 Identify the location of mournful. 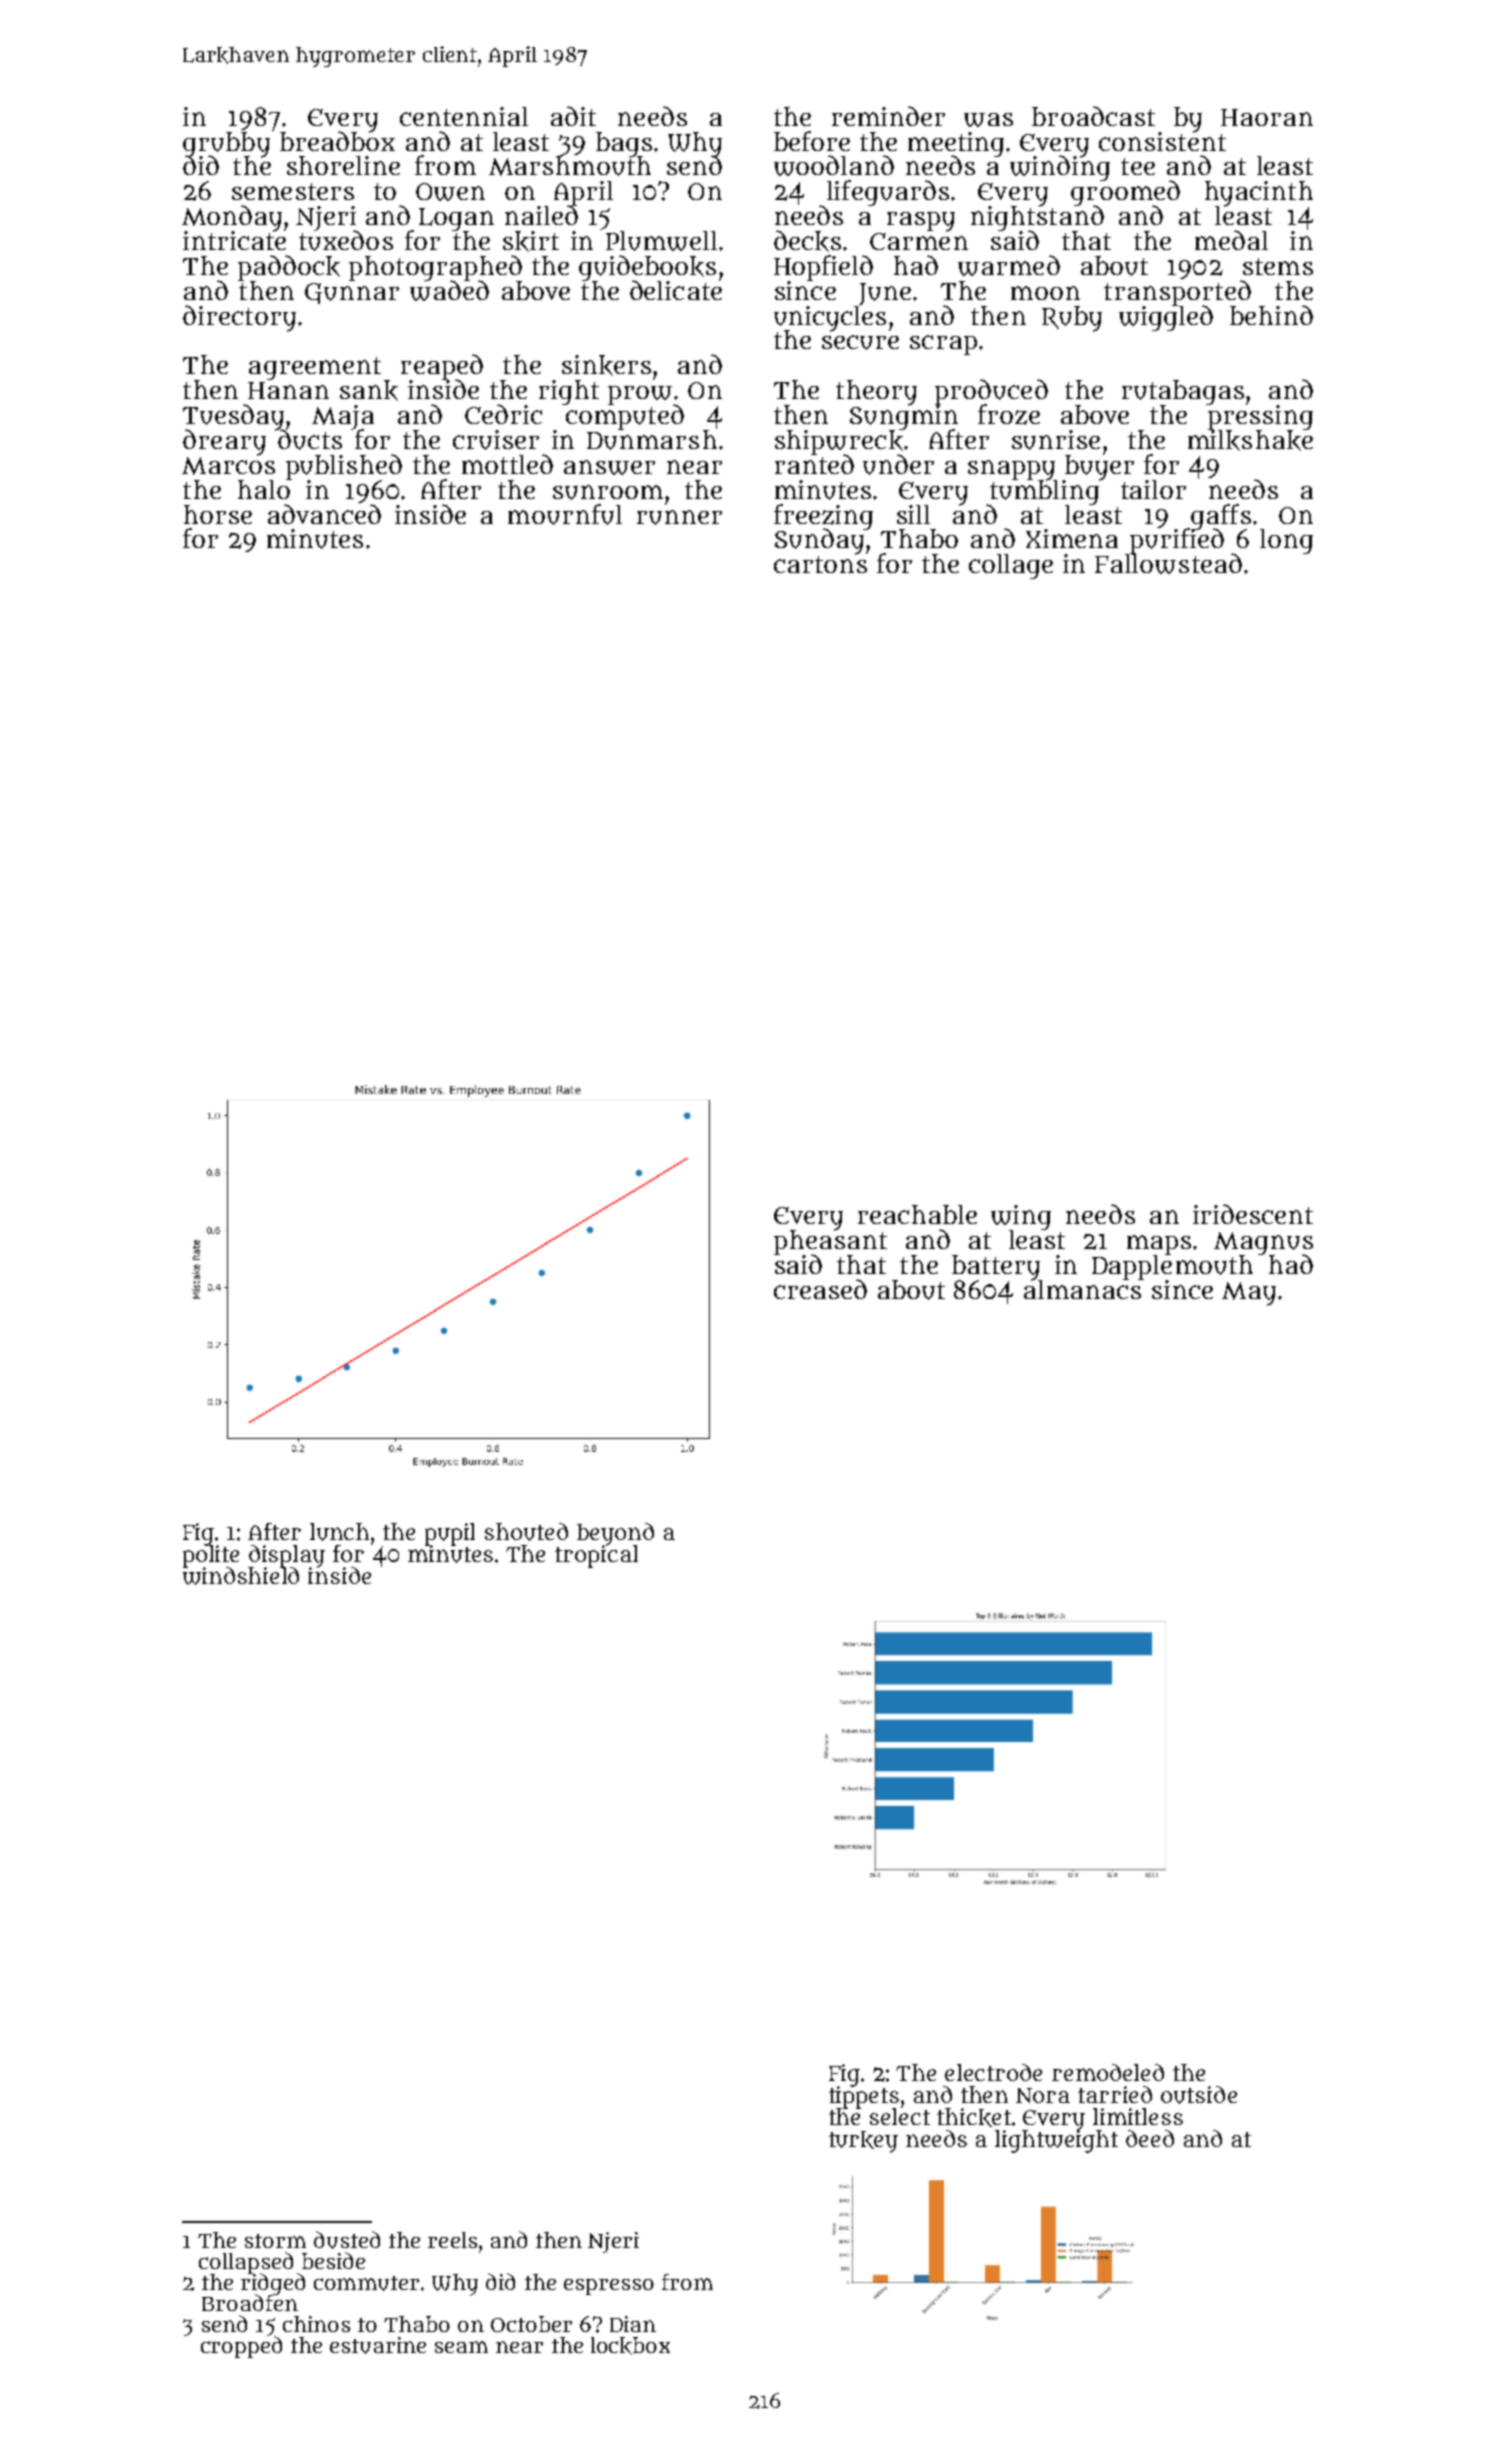
(565, 514).
